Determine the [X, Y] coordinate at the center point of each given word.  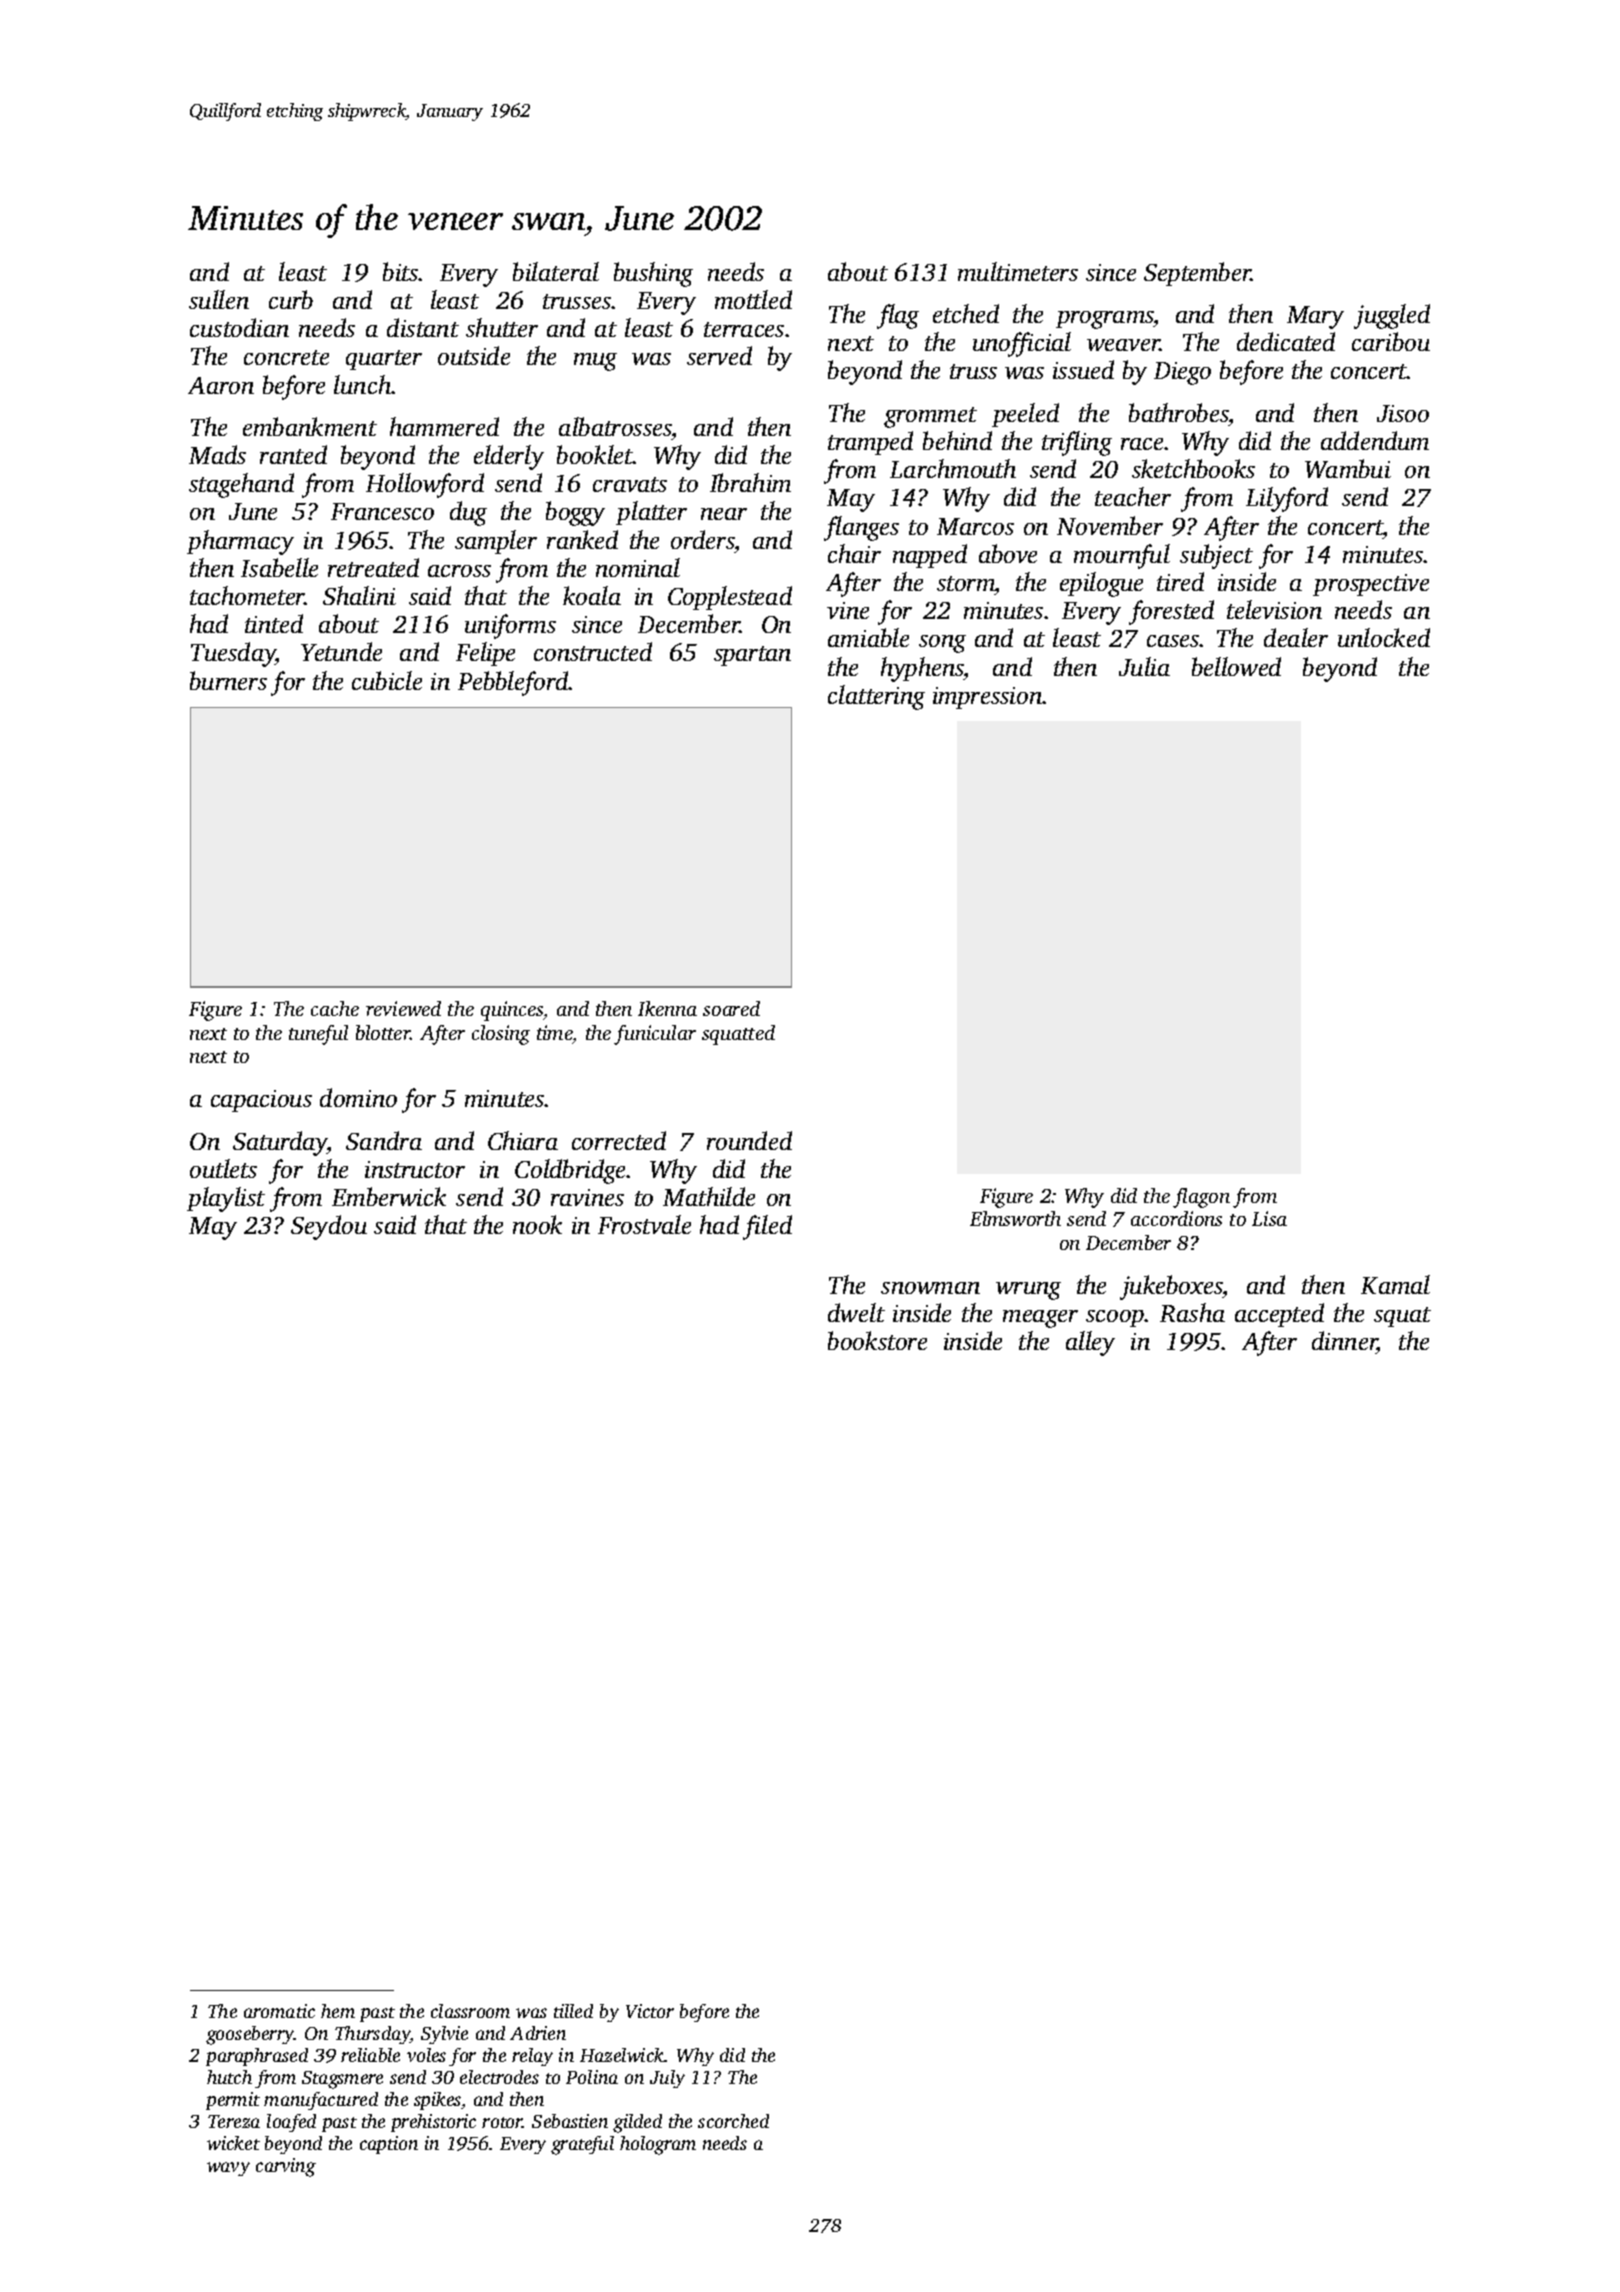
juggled [1392, 316]
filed [767, 1227]
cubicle [387, 680]
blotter [383, 1032]
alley [1090, 1343]
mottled [753, 299]
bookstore [877, 1340]
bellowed [1236, 666]
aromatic [279, 2011]
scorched [733, 2121]
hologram [658, 2145]
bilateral [556, 271]
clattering [876, 697]
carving [286, 2167]
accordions [1176, 1218]
